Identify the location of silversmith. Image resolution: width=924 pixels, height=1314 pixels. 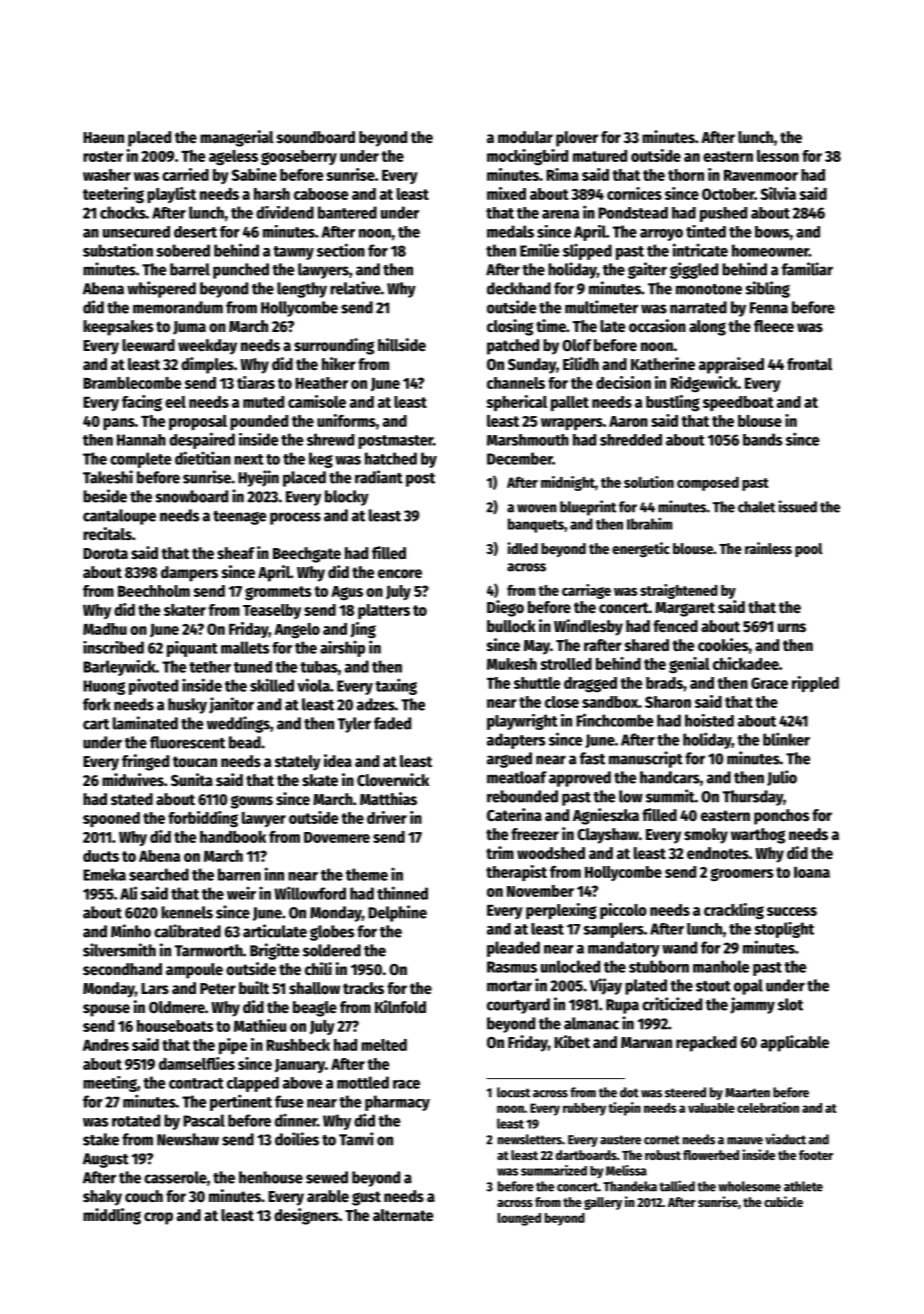
(119, 950).
